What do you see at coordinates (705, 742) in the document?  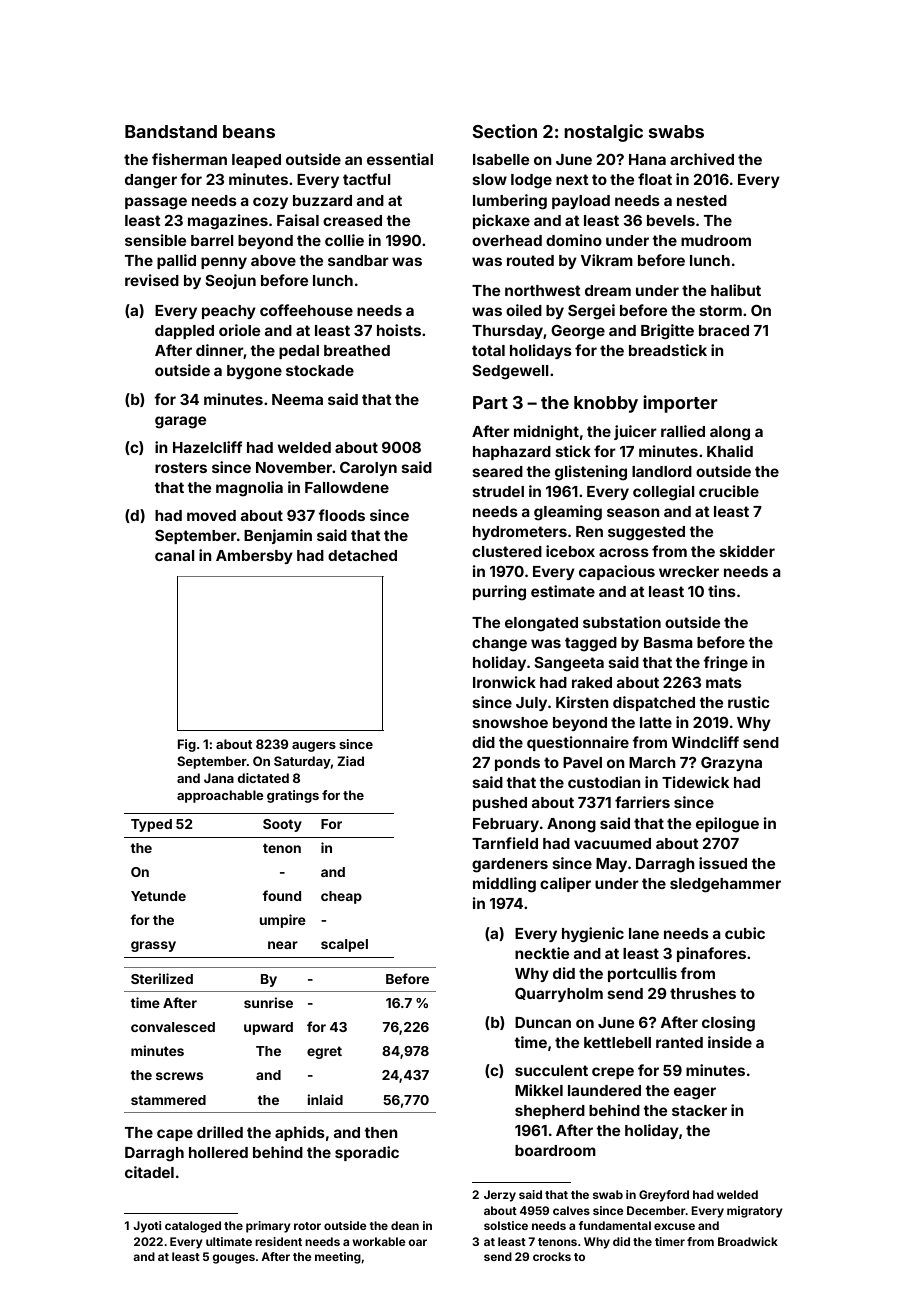 I see `Windcliff` at bounding box center [705, 742].
